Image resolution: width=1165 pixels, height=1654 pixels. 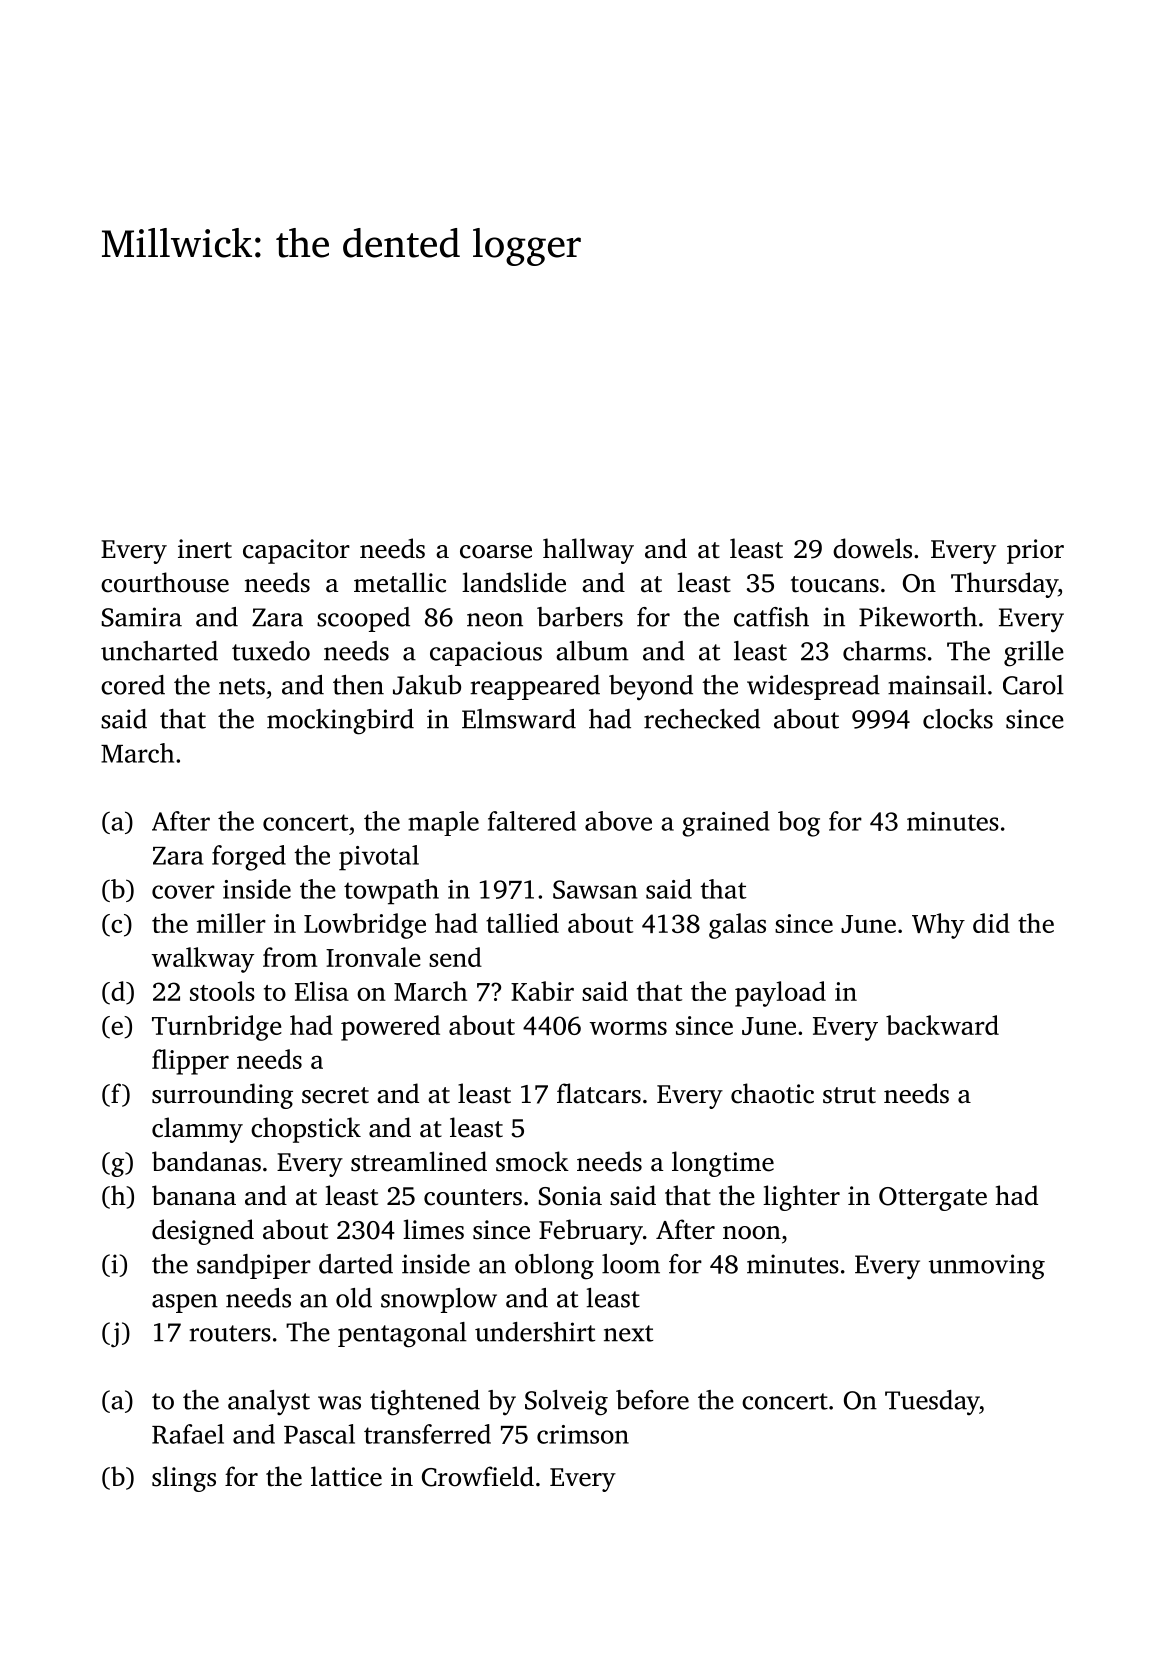 I want to click on next, so click(x=628, y=1333).
